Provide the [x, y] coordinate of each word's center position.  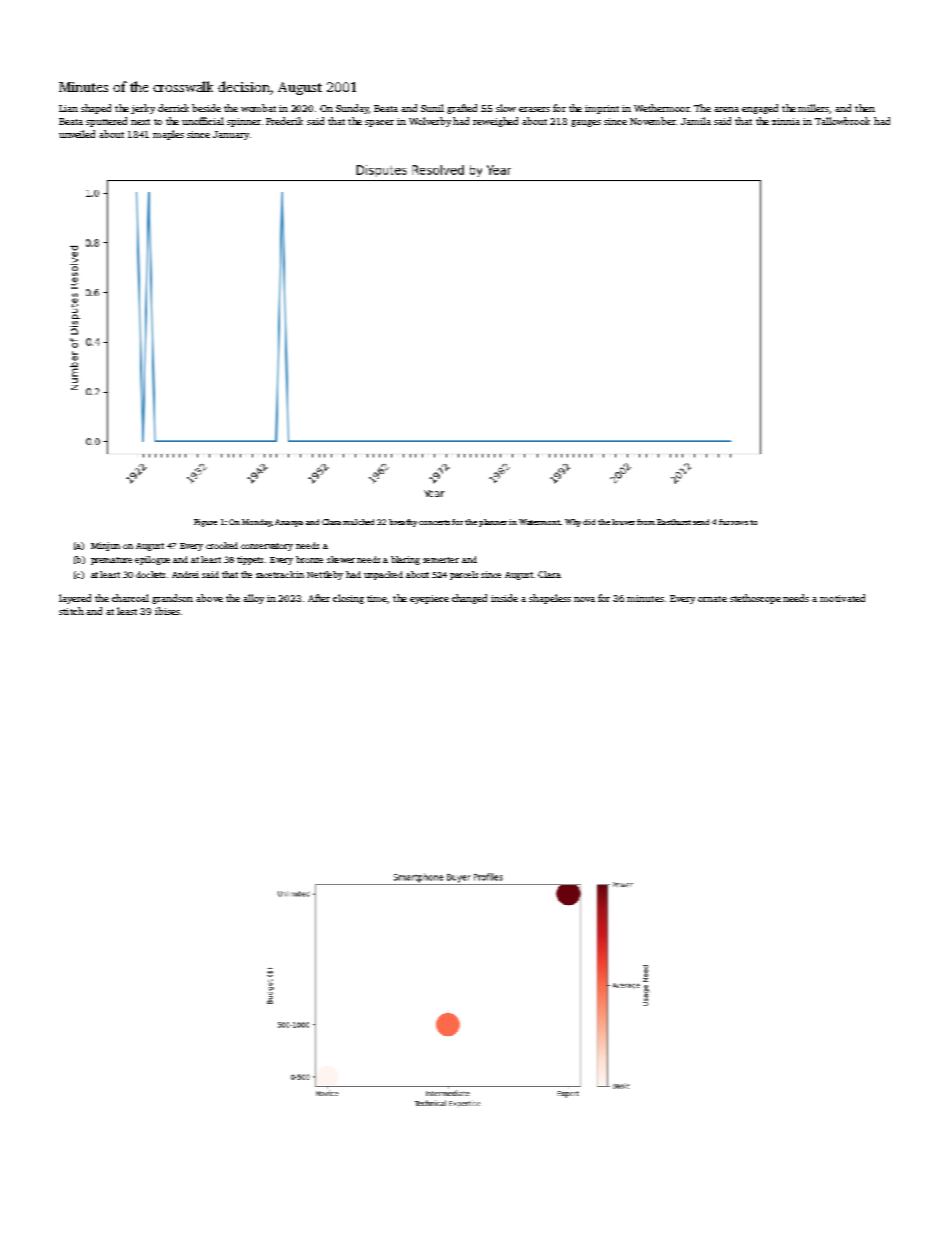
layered [75, 599]
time [377, 598]
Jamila [696, 121]
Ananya [289, 523]
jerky [143, 109]
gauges [586, 123]
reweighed [495, 122]
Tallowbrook [842, 121]
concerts [434, 522]
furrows [733, 522]
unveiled [77, 134]
